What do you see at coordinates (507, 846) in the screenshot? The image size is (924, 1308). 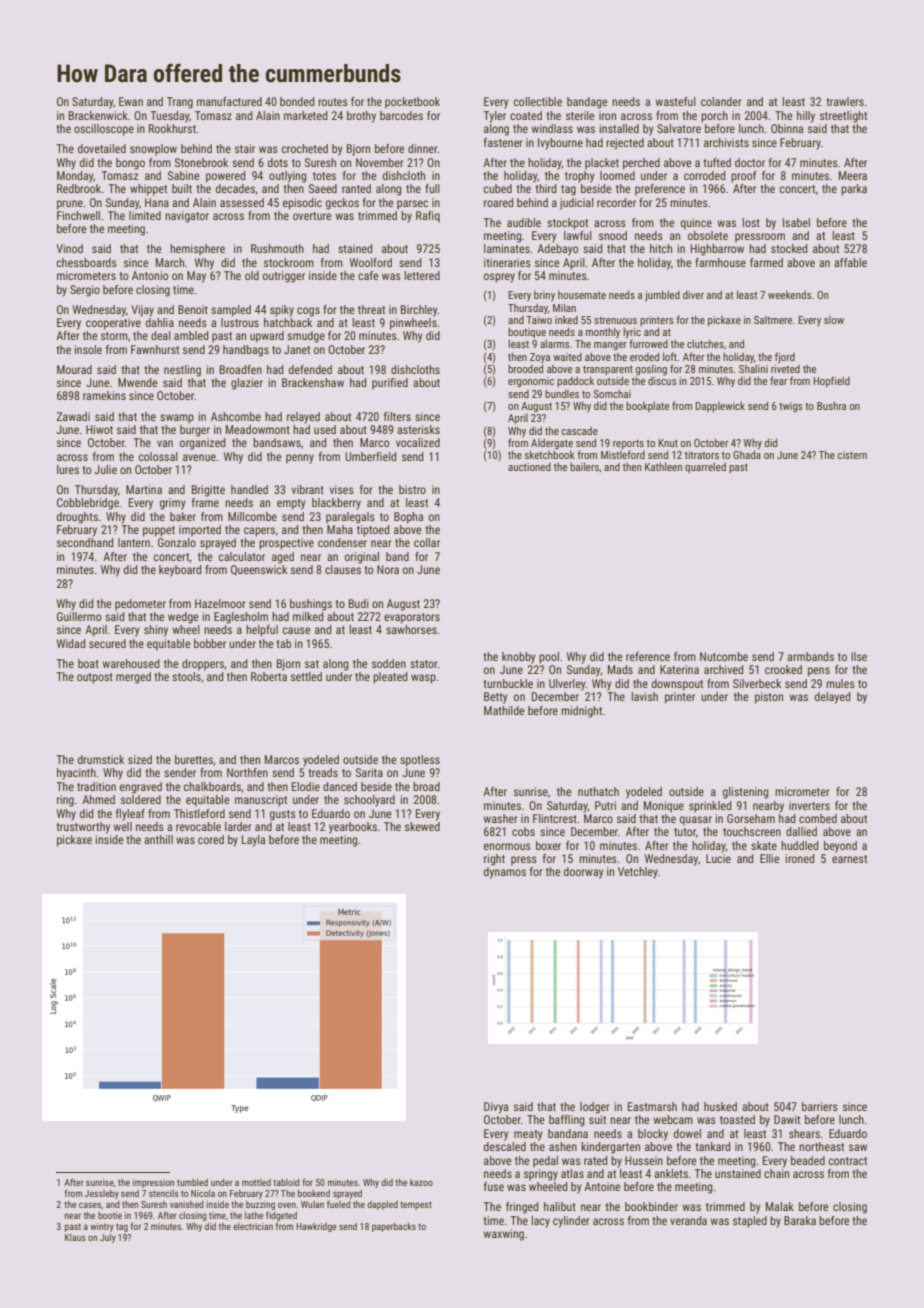 I see `enormous` at bounding box center [507, 846].
